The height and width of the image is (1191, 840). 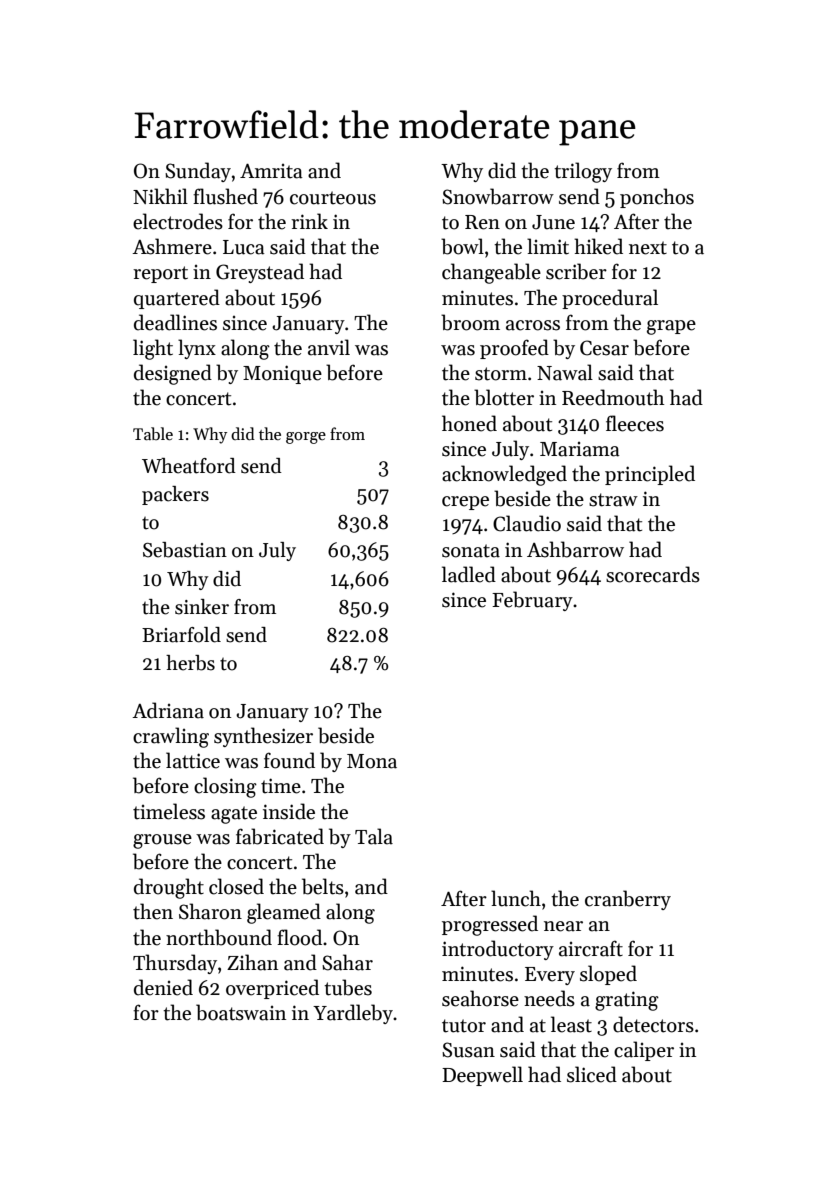 What do you see at coordinates (171, 737) in the image?
I see `crawling` at bounding box center [171, 737].
